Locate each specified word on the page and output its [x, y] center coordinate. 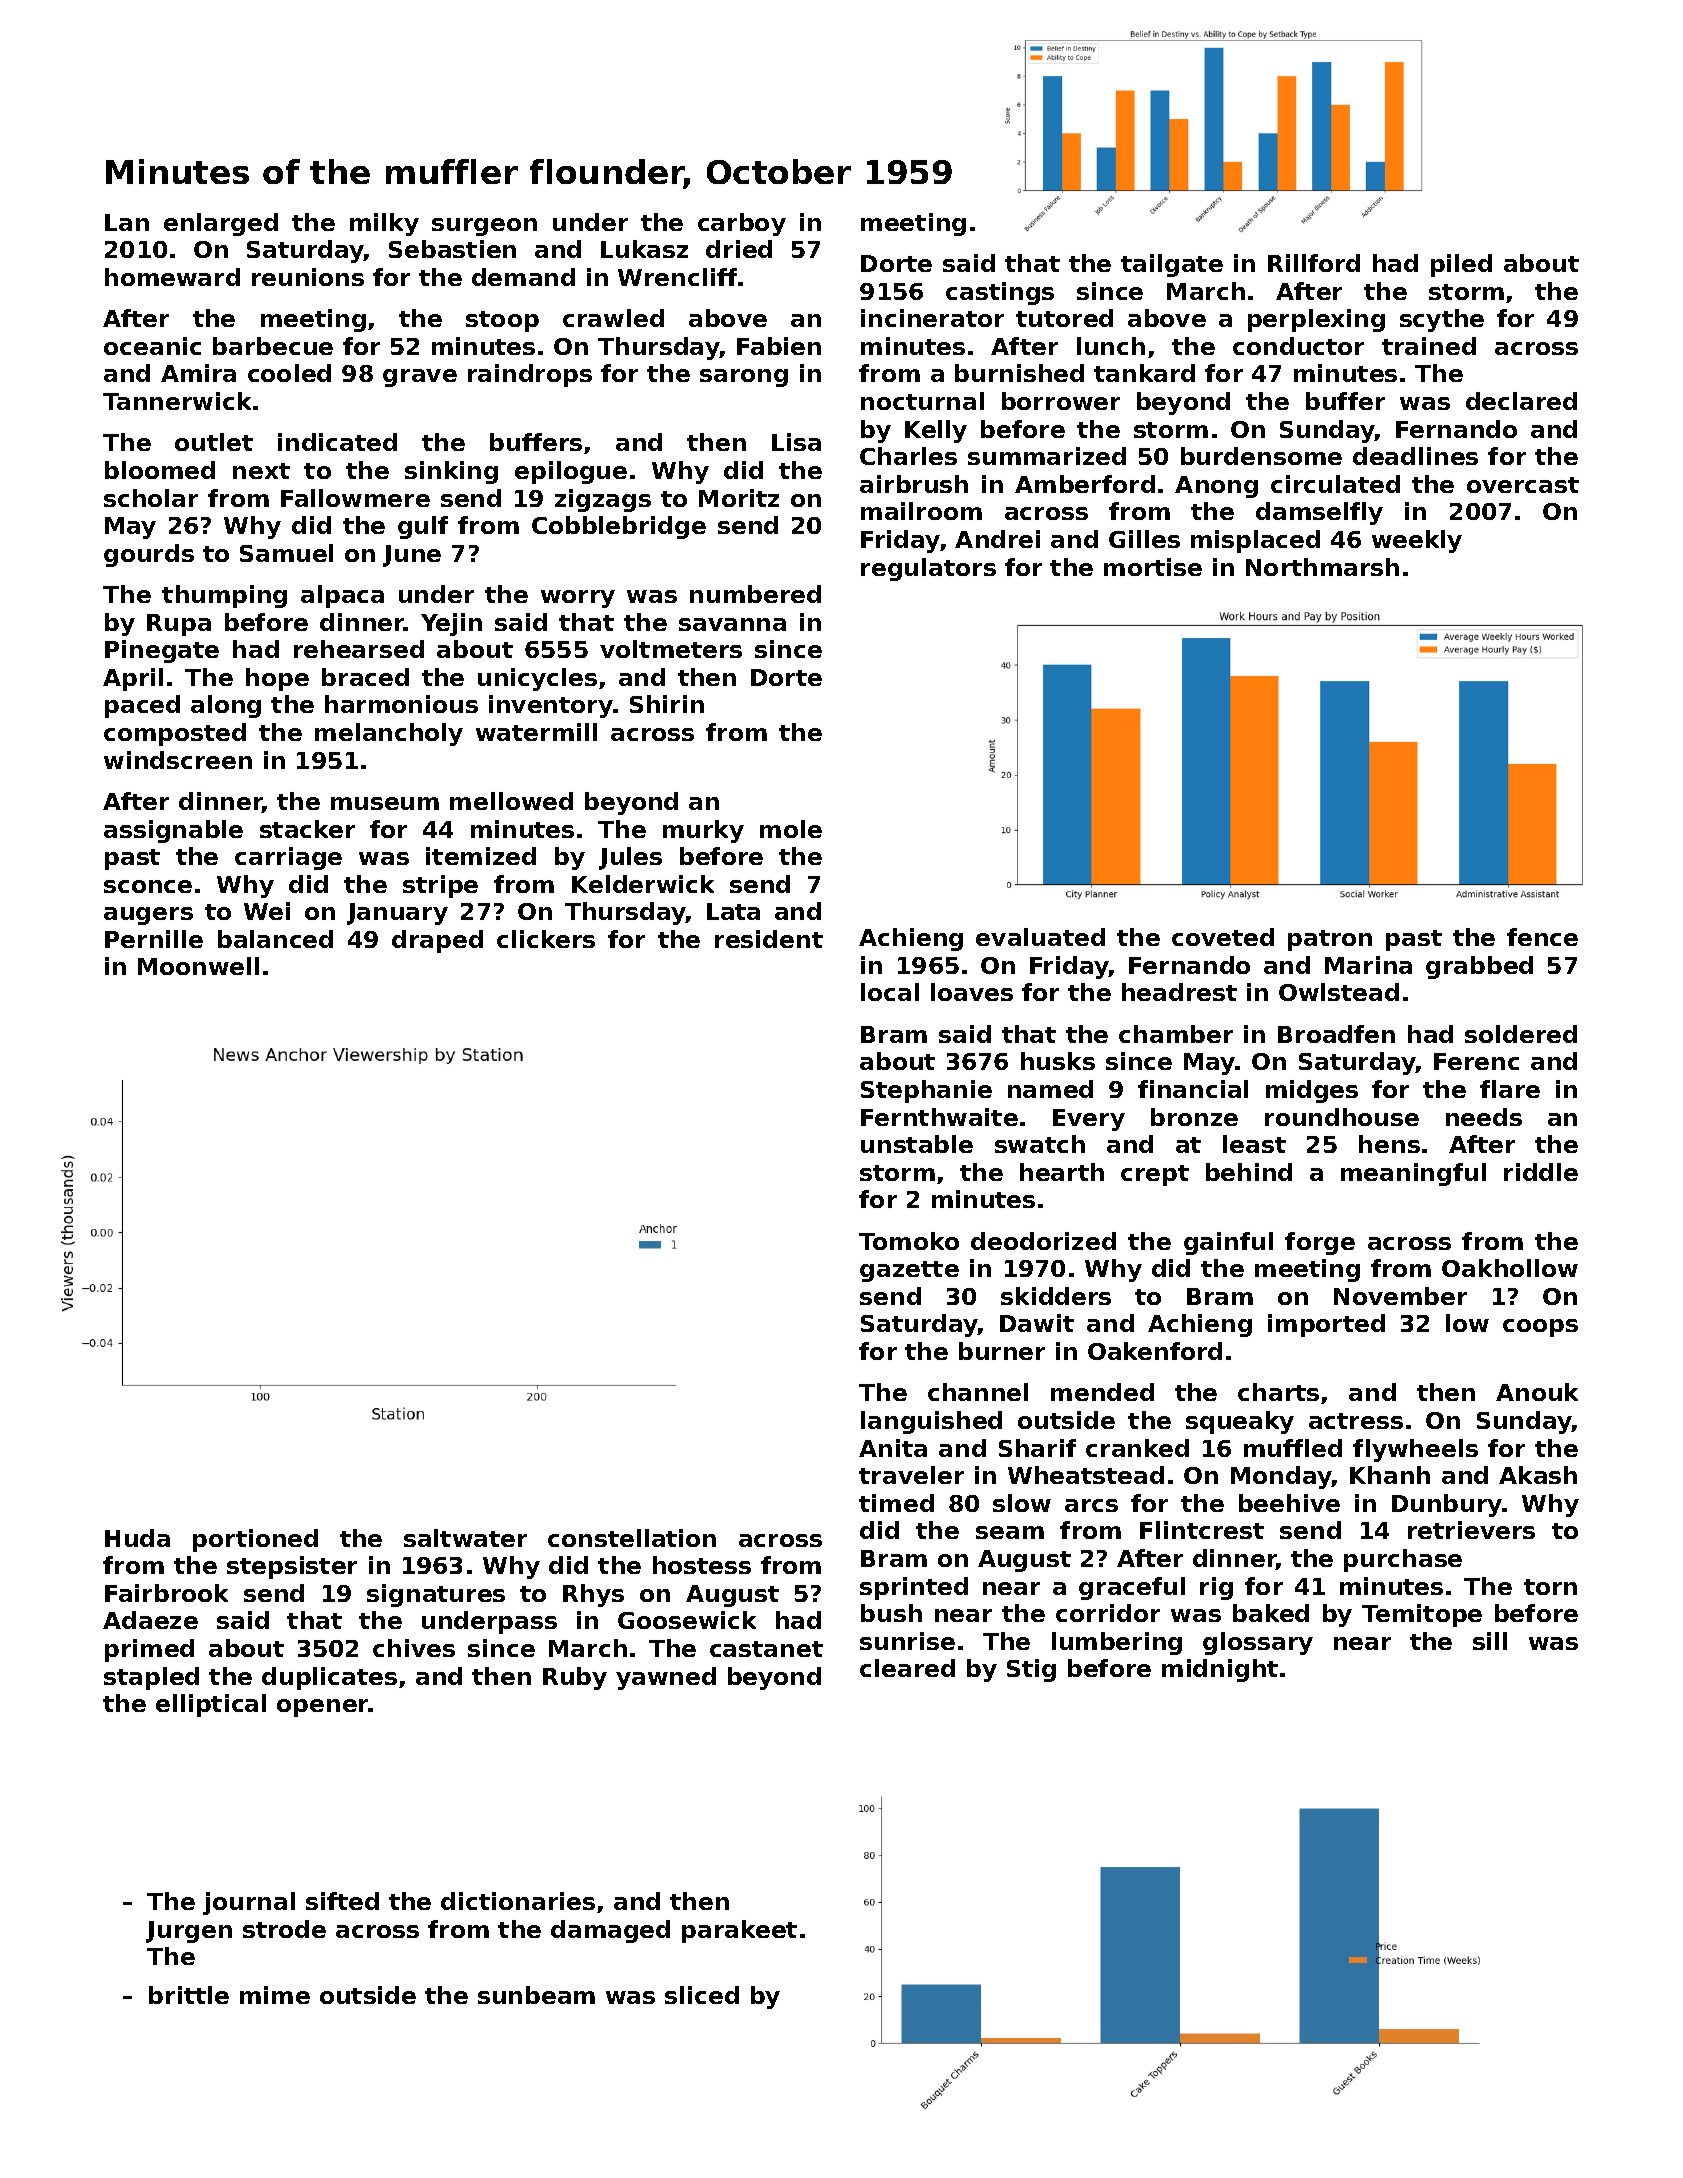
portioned [255, 1540]
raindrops [530, 375]
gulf [423, 527]
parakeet [739, 1931]
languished [931, 1422]
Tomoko [909, 1241]
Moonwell [198, 966]
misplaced [1255, 541]
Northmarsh [1322, 567]
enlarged [221, 224]
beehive [1289, 1503]
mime [275, 1995]
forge [1320, 1243]
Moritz [739, 498]
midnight [1220, 1670]
